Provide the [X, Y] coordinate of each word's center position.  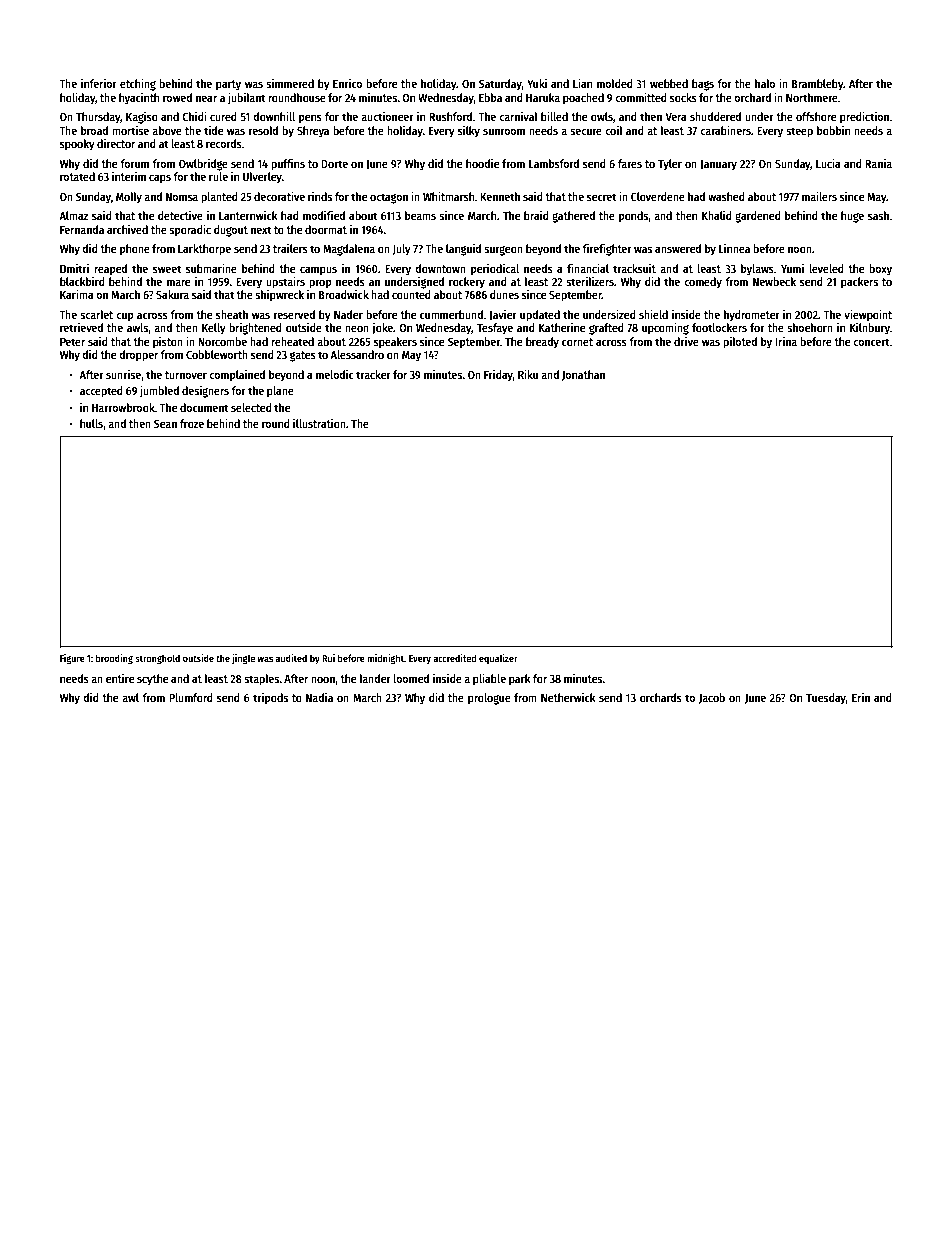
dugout [231, 231]
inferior [99, 83]
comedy [703, 283]
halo [765, 83]
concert [871, 342]
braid [536, 215]
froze [192, 423]
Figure [72, 659]
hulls [91, 423]
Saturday [500, 85]
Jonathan [583, 375]
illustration [319, 423]
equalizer [498, 659]
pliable [489, 680]
